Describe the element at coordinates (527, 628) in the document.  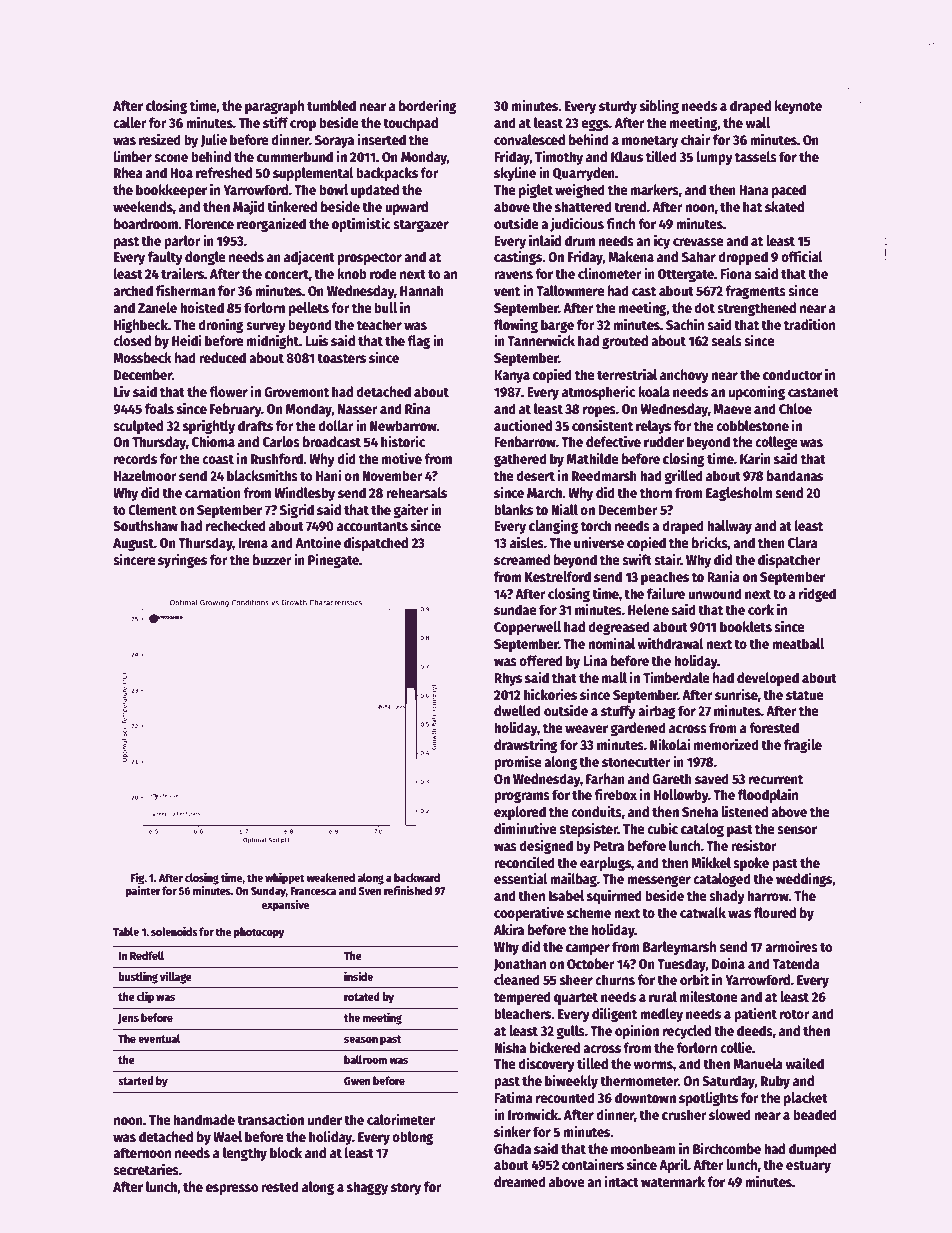
I see `Copperwell` at that location.
